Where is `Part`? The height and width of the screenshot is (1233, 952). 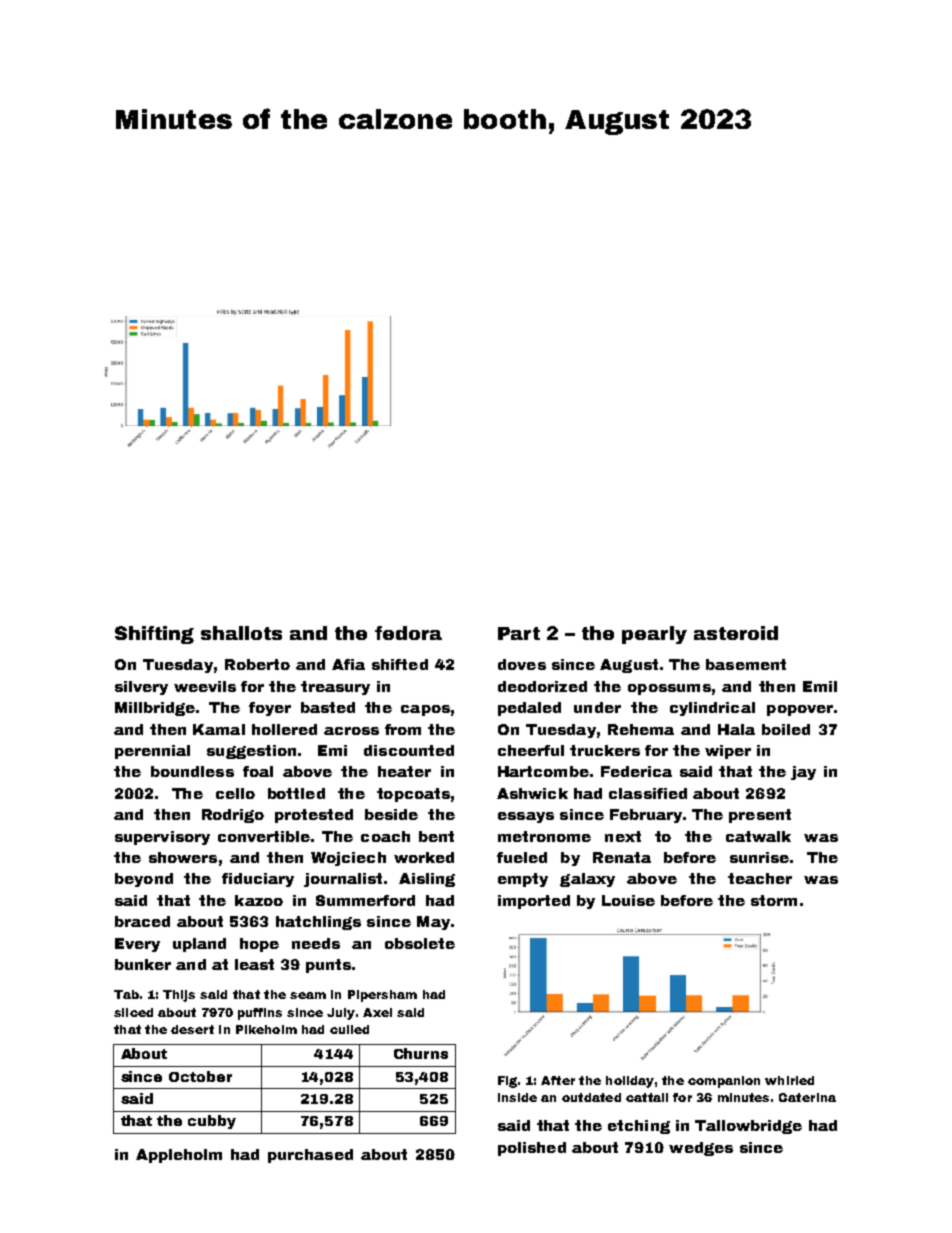 Part is located at coordinates (519, 633).
